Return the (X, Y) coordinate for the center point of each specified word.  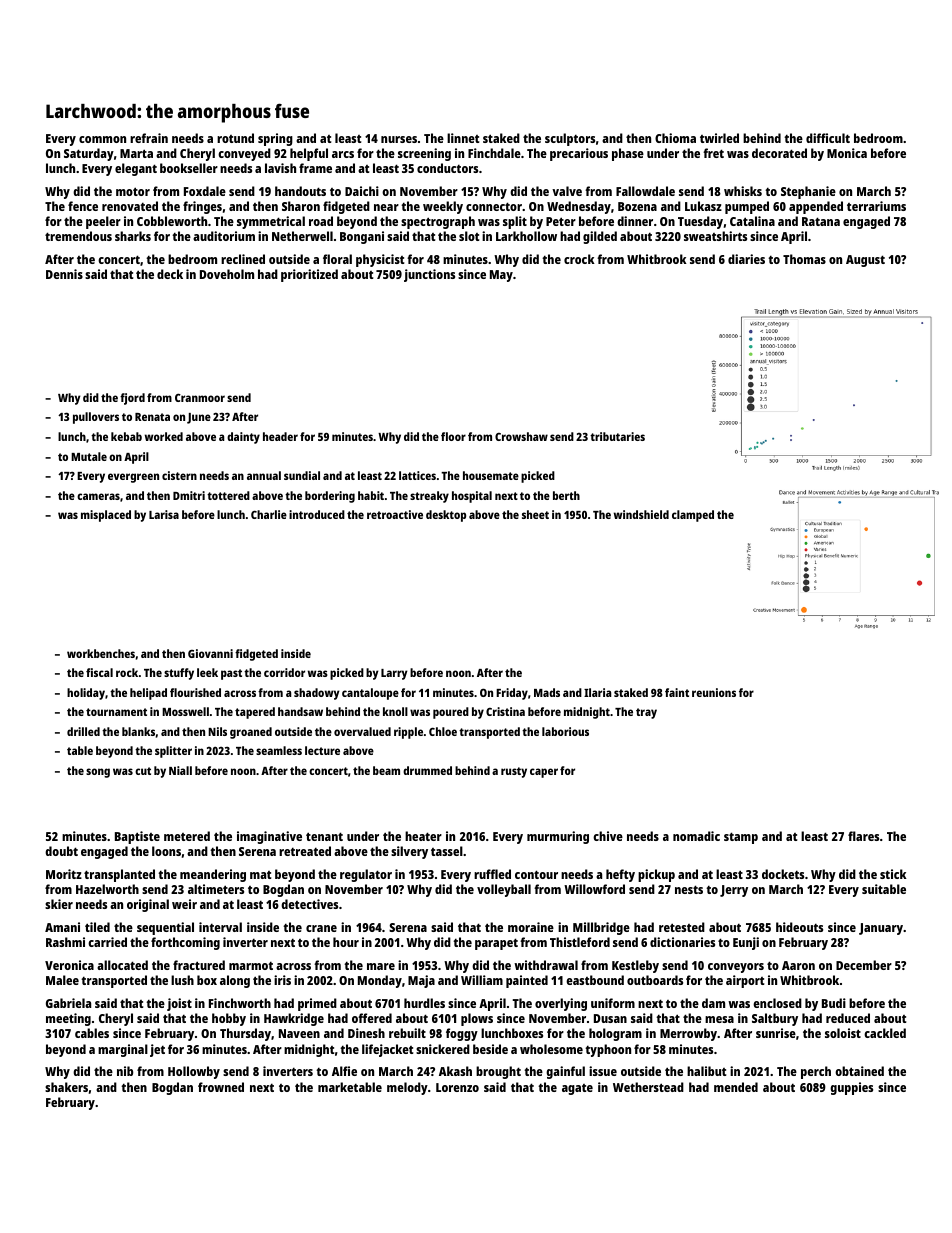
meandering (213, 875)
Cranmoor (200, 397)
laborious (565, 731)
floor (453, 436)
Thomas (804, 259)
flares (863, 836)
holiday (86, 694)
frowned (221, 1087)
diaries (746, 259)
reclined (243, 259)
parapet (496, 944)
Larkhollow (526, 236)
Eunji (746, 943)
